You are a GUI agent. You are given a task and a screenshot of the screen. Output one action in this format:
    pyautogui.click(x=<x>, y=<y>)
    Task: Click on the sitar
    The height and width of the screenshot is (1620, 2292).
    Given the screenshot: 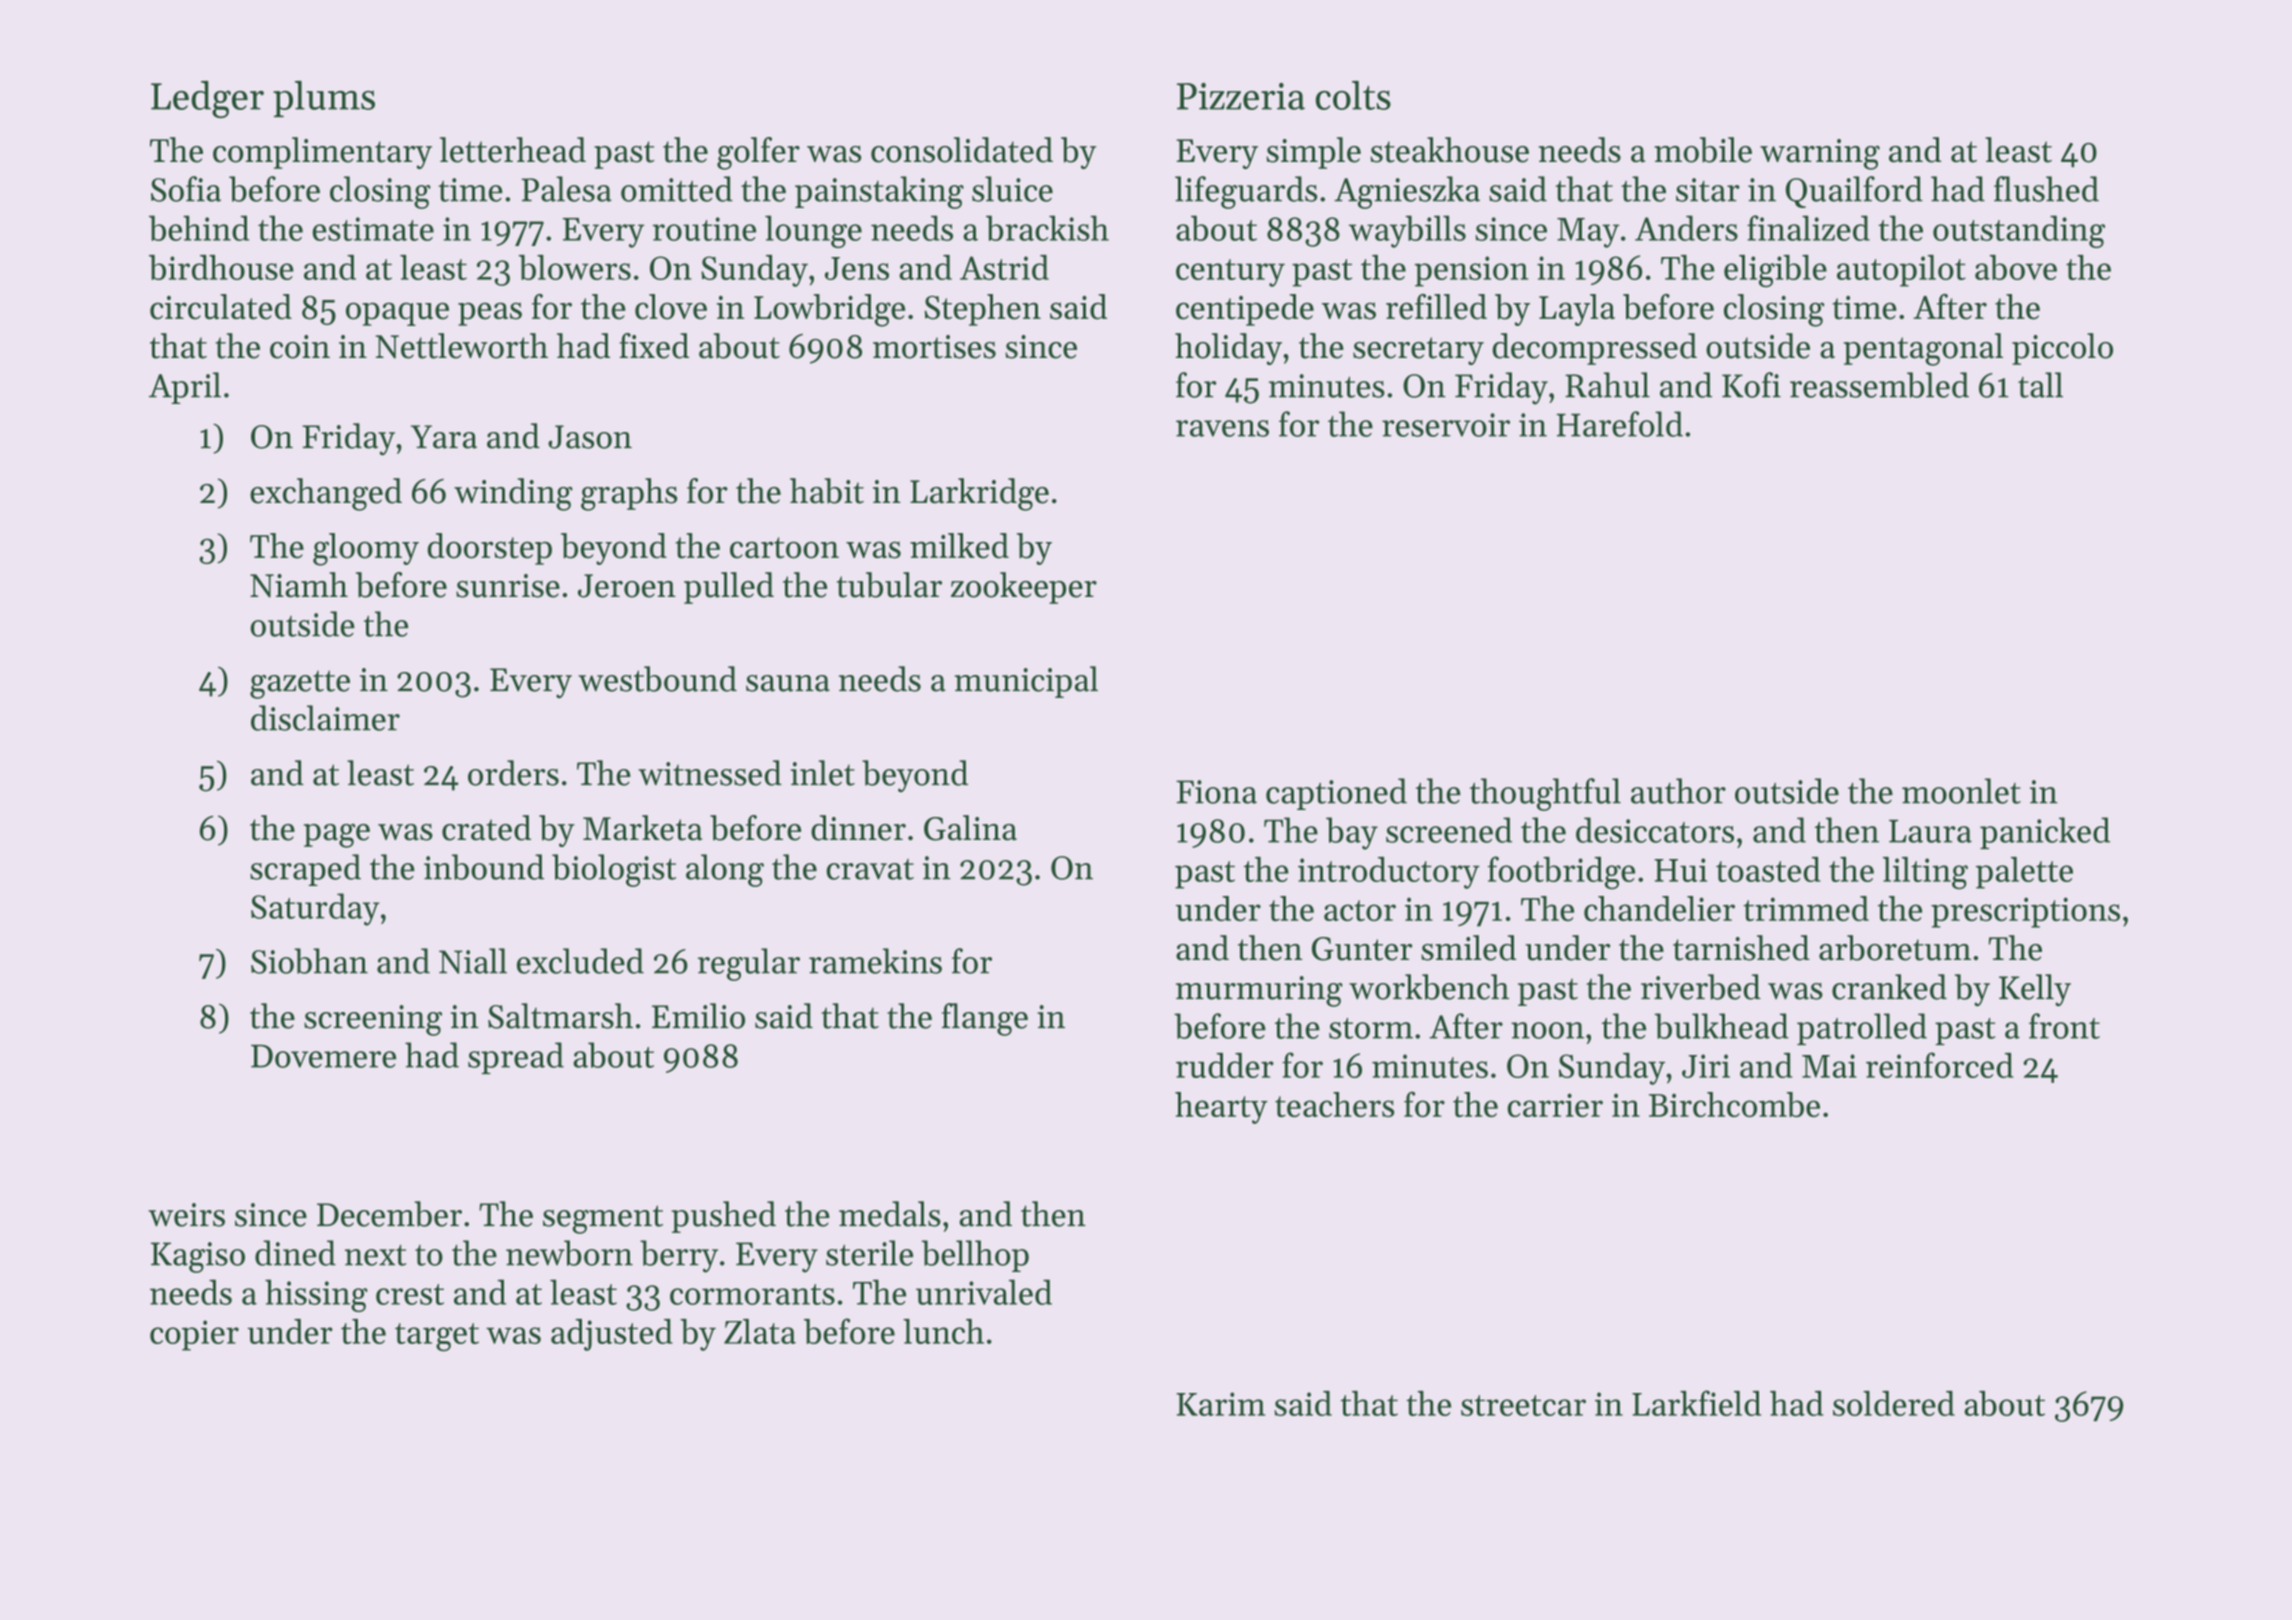 What is the action you would take?
    pyautogui.click(x=1708, y=190)
